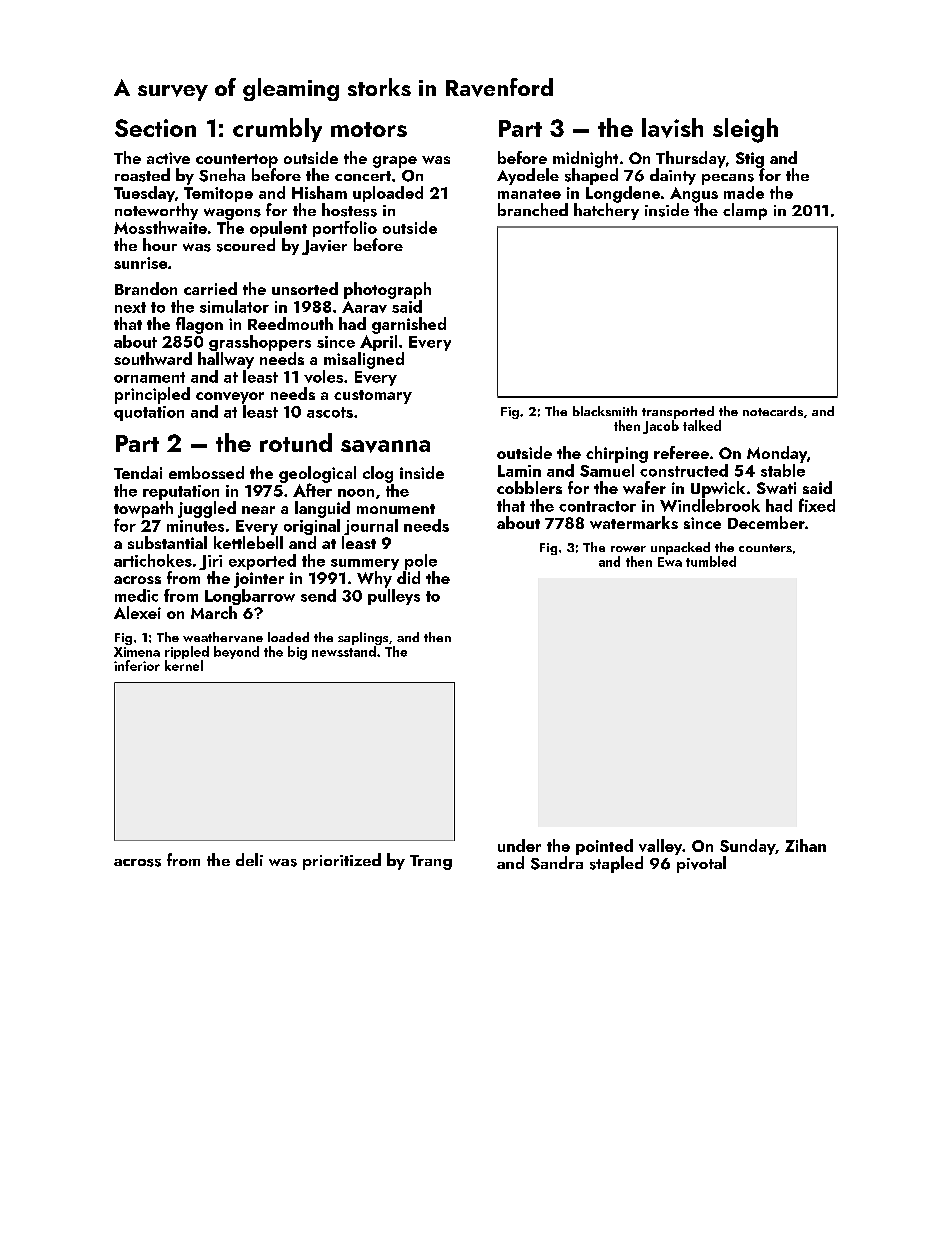  Describe the element at coordinates (395, 162) in the page. I see `grape` at that location.
